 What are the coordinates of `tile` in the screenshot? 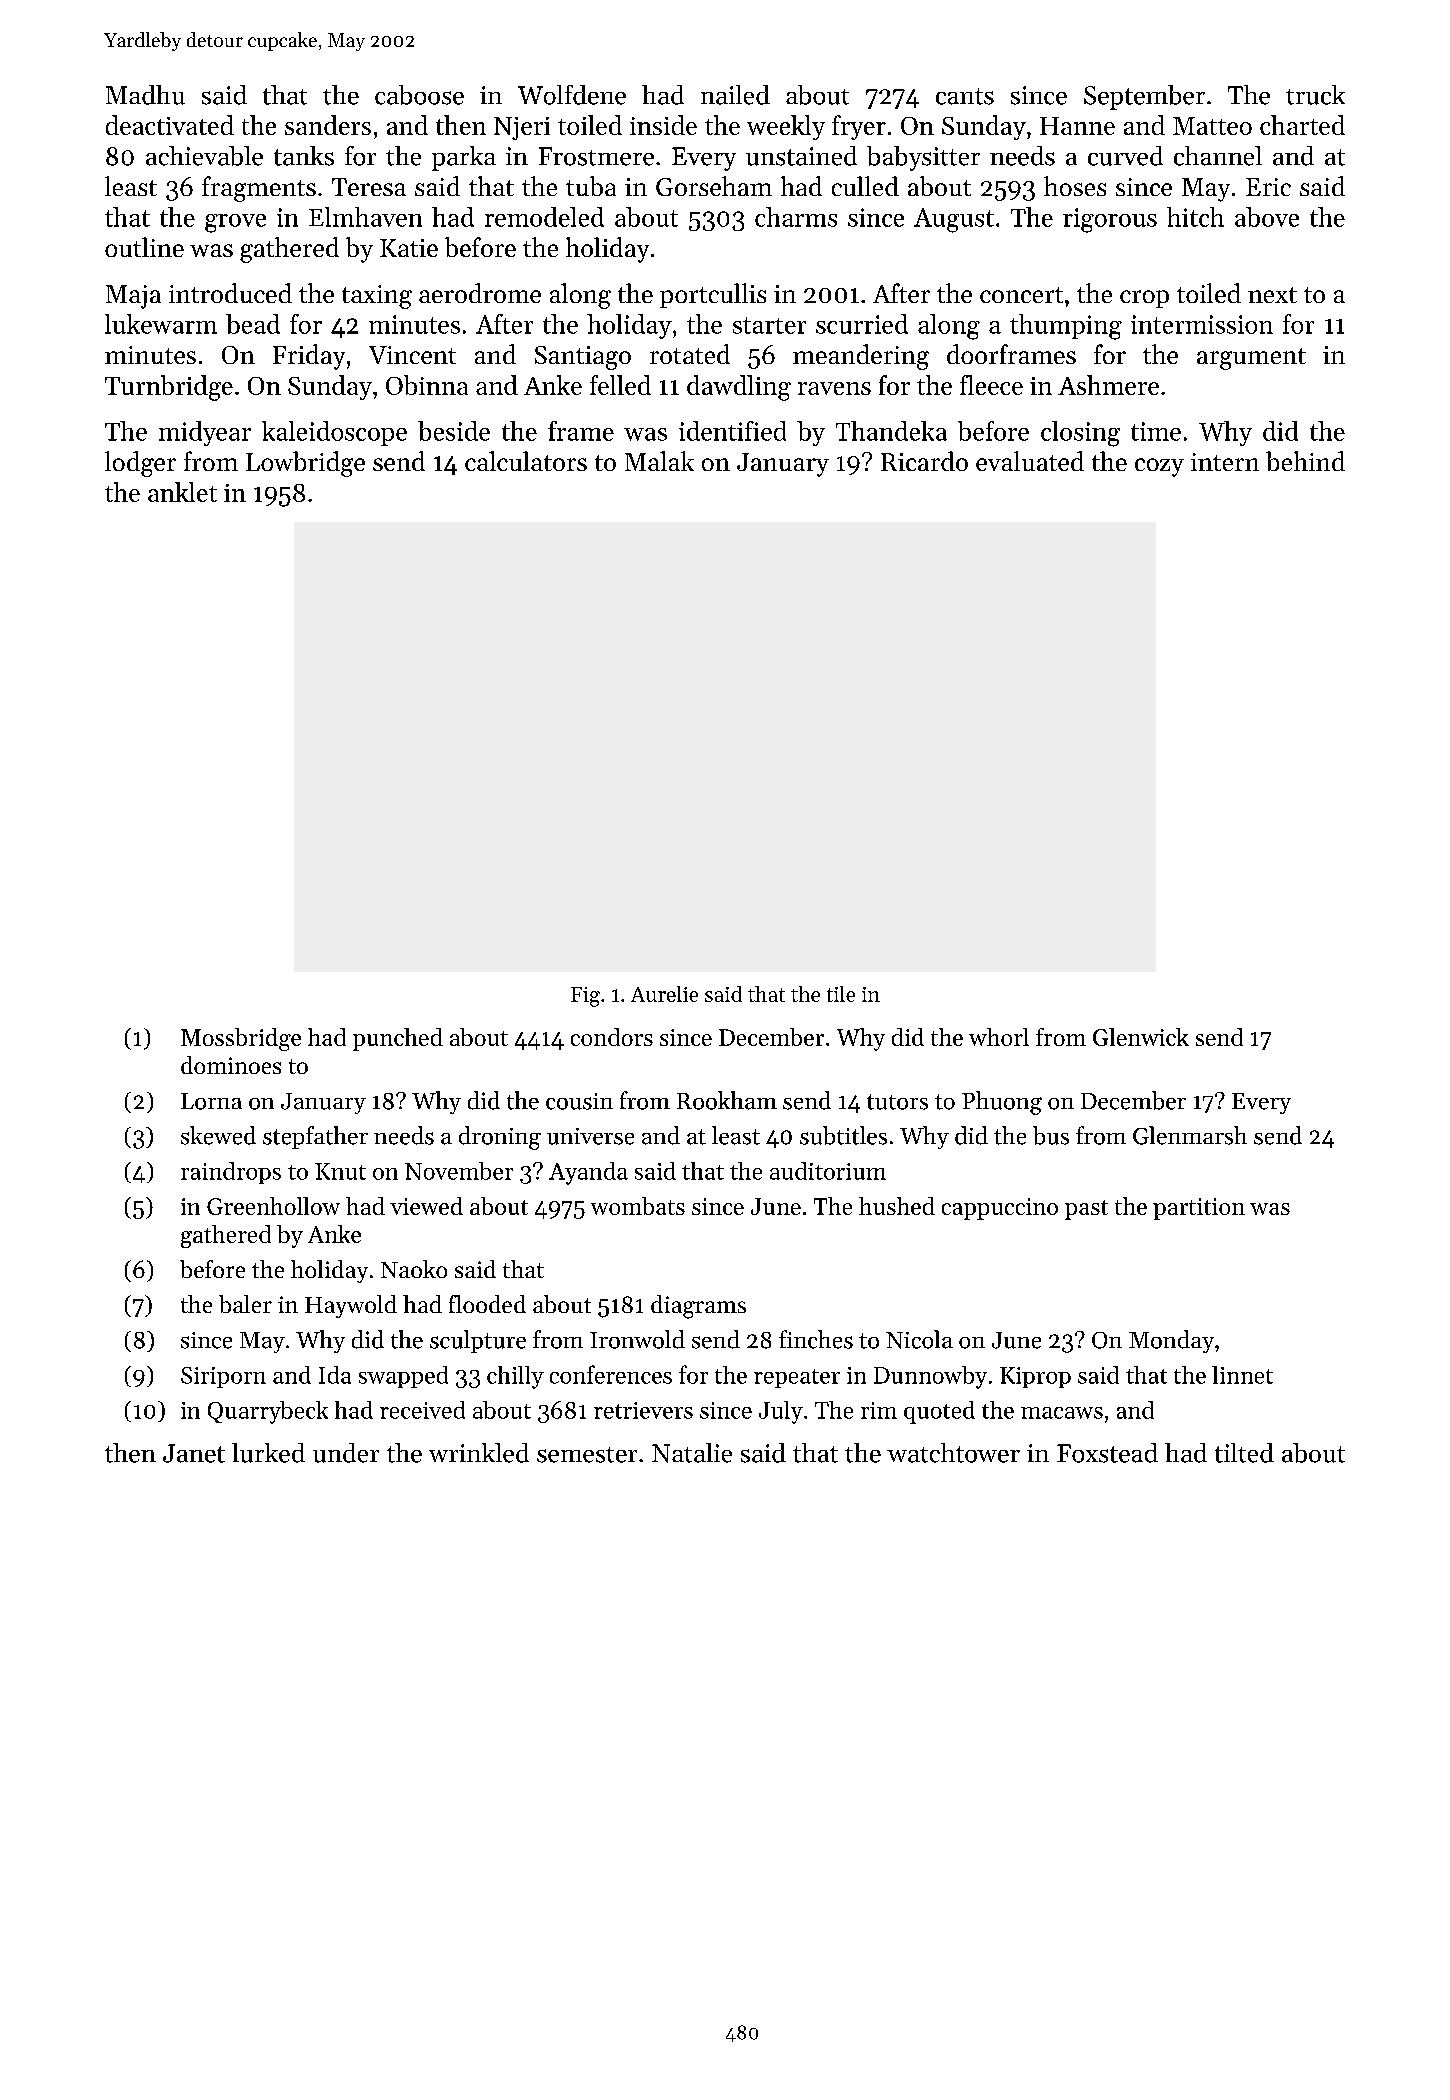 It's located at (841, 994).
